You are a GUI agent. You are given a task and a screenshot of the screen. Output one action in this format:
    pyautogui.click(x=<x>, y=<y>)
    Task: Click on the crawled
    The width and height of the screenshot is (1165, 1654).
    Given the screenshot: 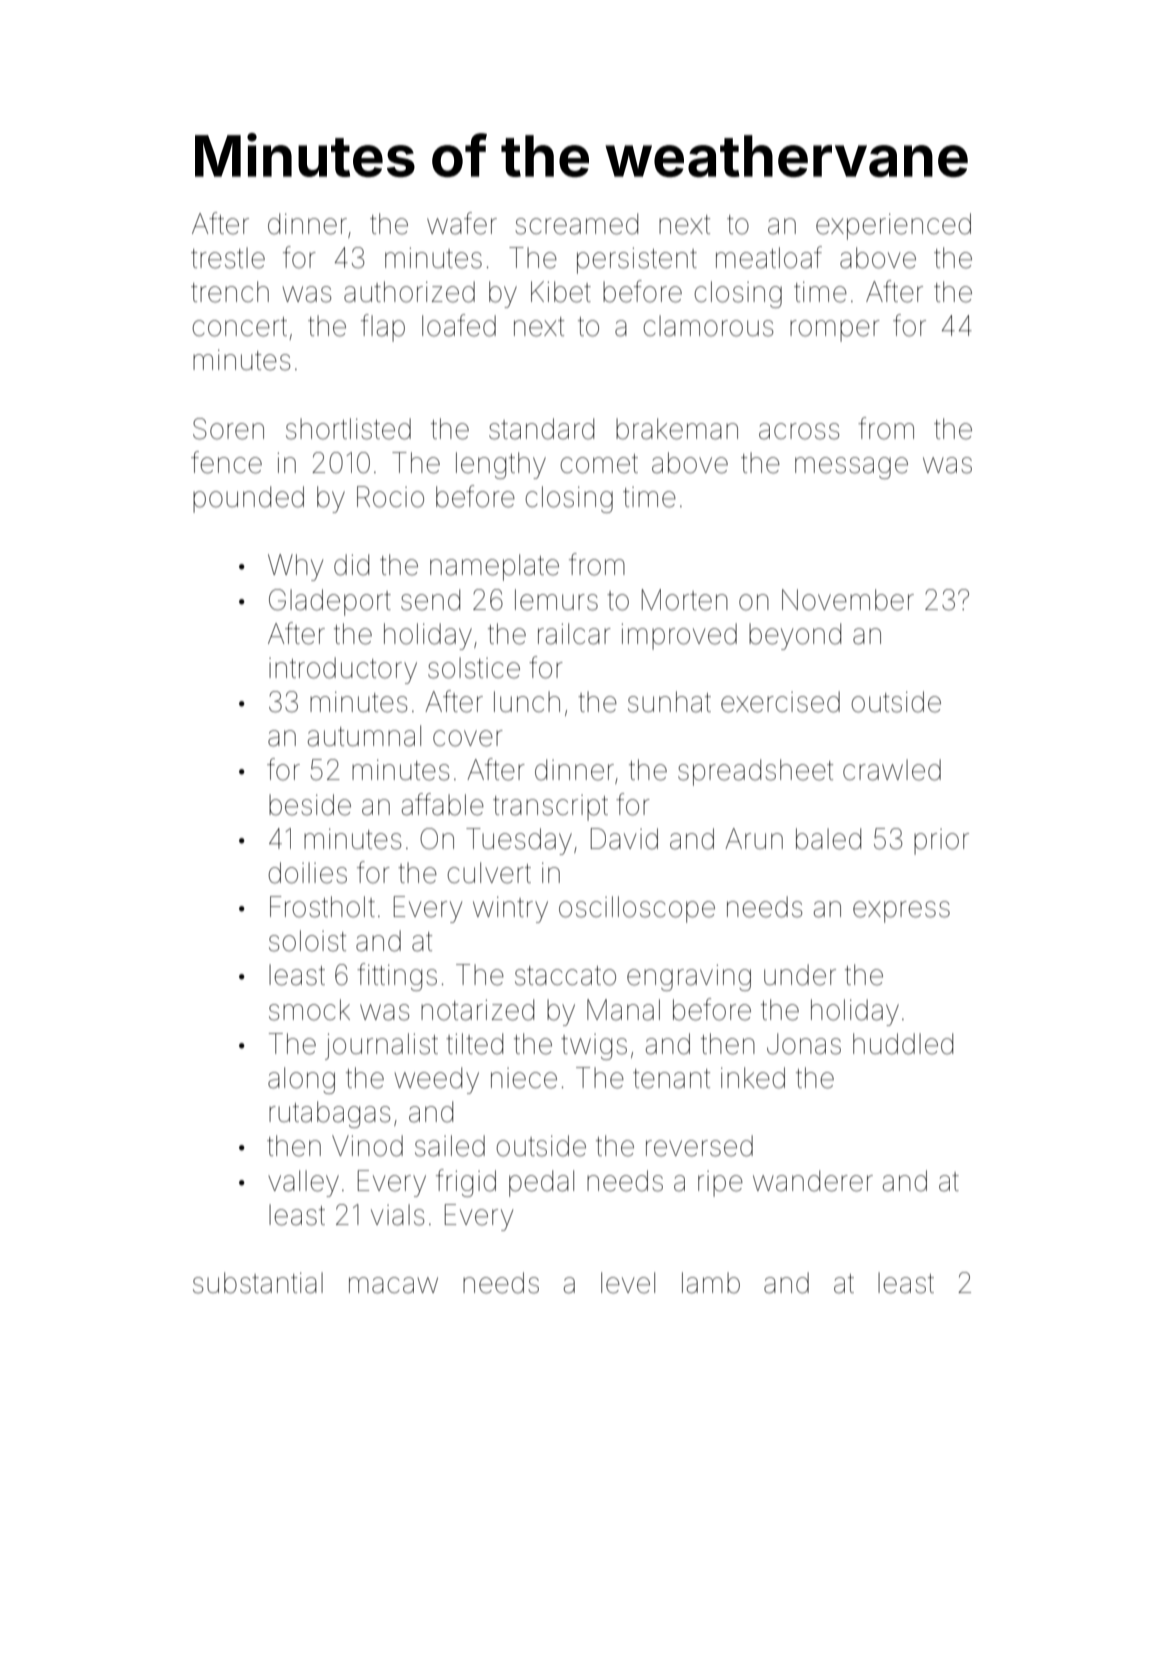 What is the action you would take?
    pyautogui.click(x=892, y=770)
